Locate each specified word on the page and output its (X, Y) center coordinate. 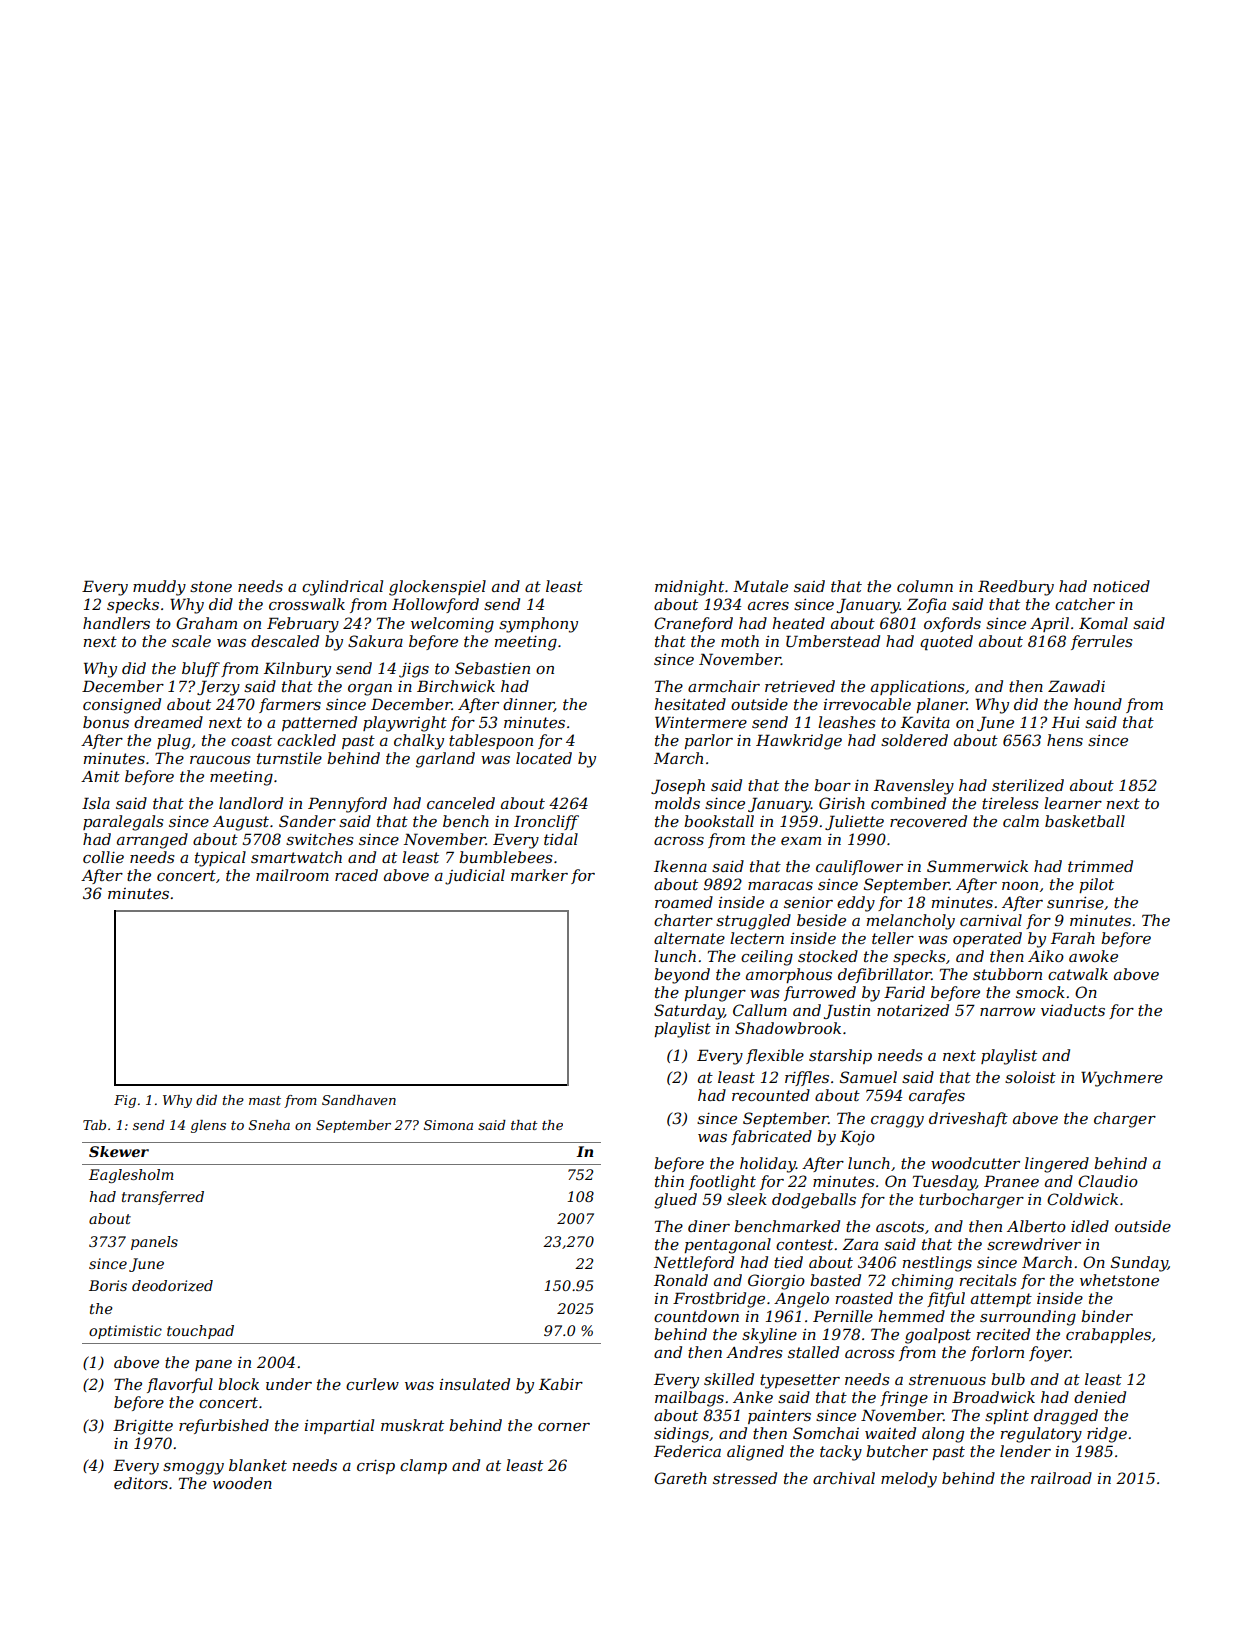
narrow (1007, 1012)
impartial (339, 1426)
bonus (106, 722)
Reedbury (1016, 588)
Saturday (689, 1012)
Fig (125, 1101)
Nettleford (694, 1263)
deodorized (172, 1286)
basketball (1085, 821)
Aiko (1046, 956)
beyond (682, 976)
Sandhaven (359, 1100)
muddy (159, 588)
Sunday (1139, 1264)
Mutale (760, 586)
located (544, 758)
